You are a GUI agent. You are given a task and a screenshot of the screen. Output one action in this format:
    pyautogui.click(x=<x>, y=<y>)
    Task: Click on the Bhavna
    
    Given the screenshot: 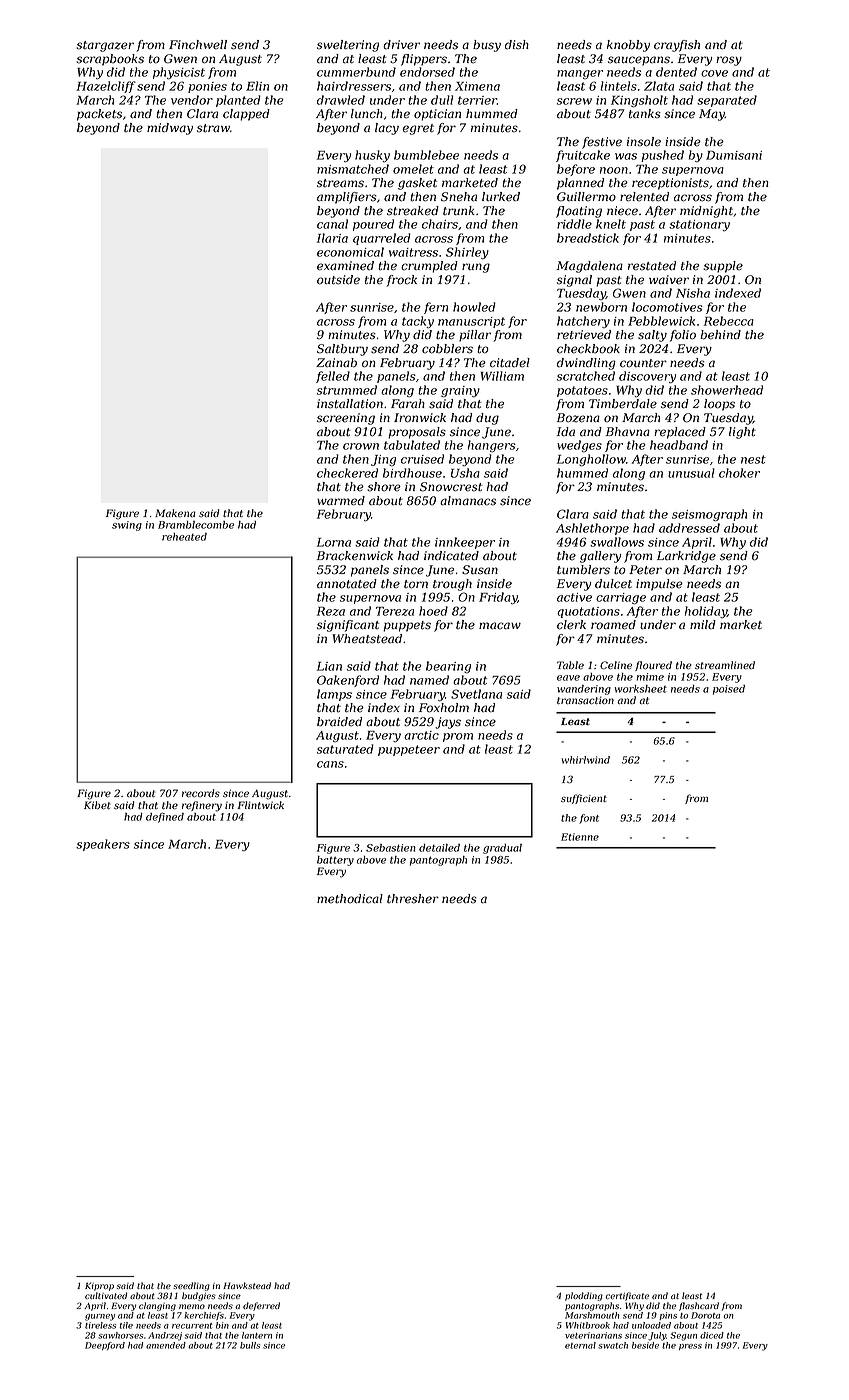 What is the action you would take?
    pyautogui.click(x=628, y=432)
